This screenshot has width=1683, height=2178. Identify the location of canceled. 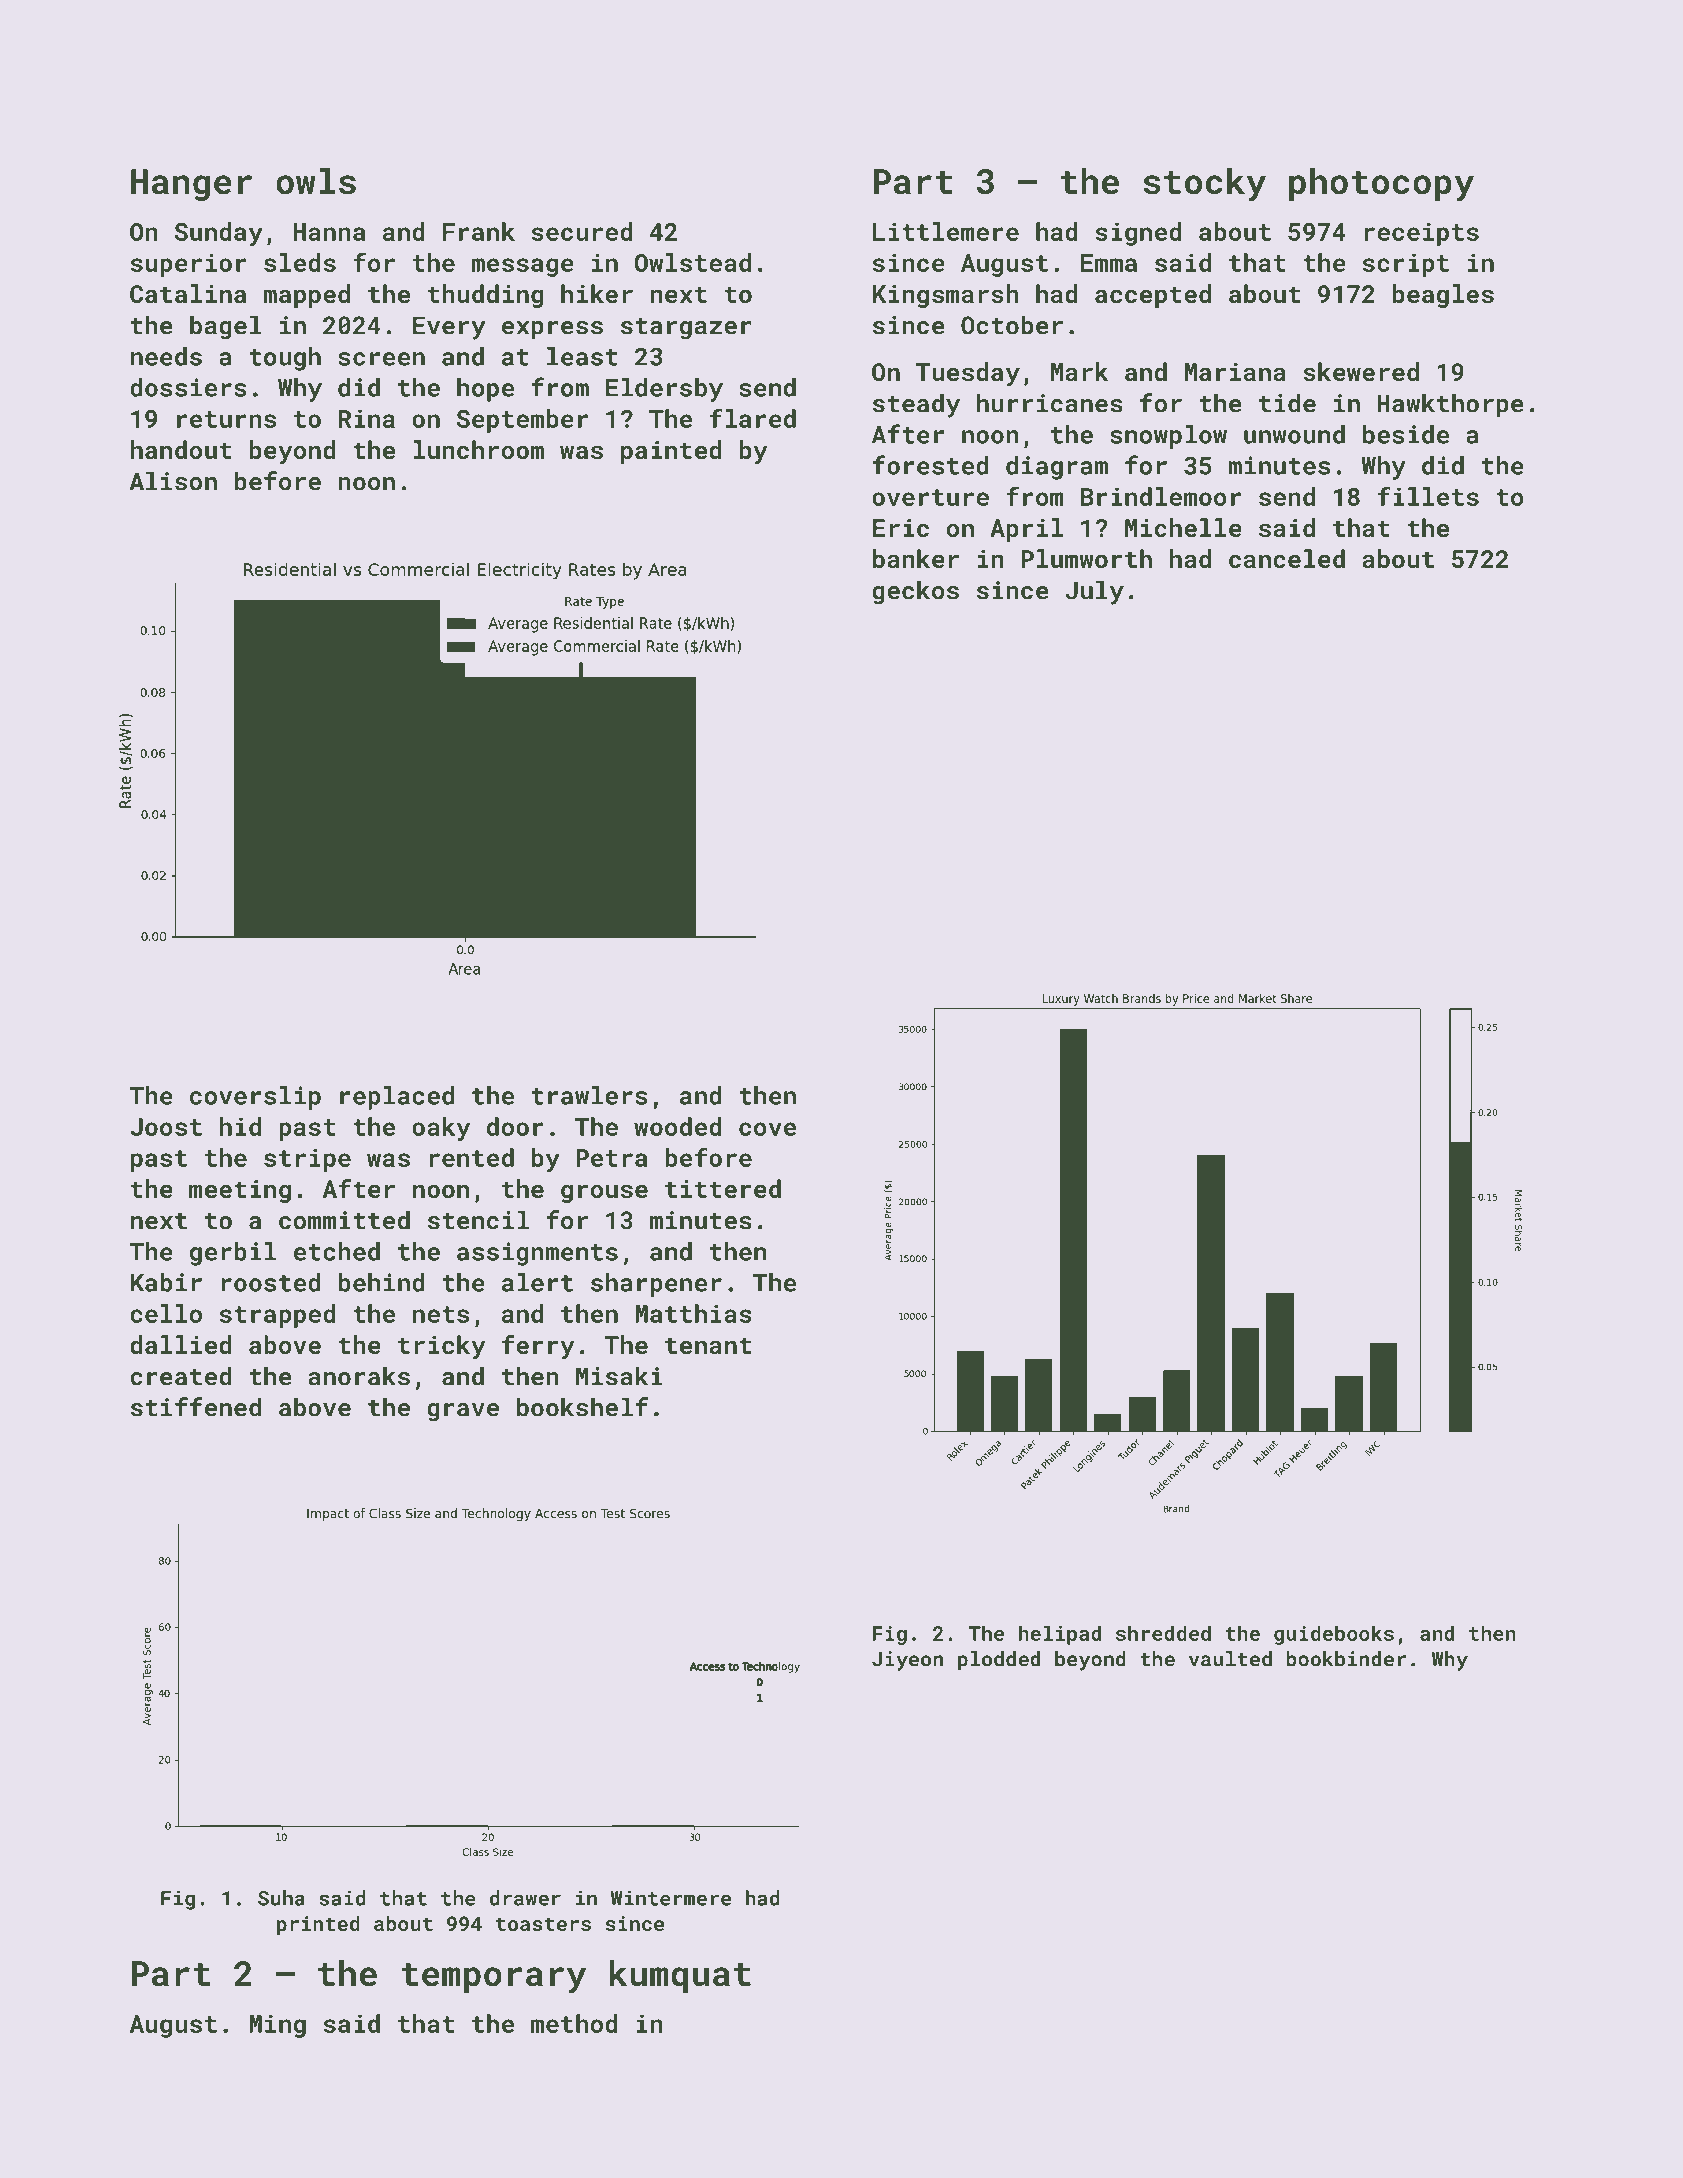
(1287, 558).
